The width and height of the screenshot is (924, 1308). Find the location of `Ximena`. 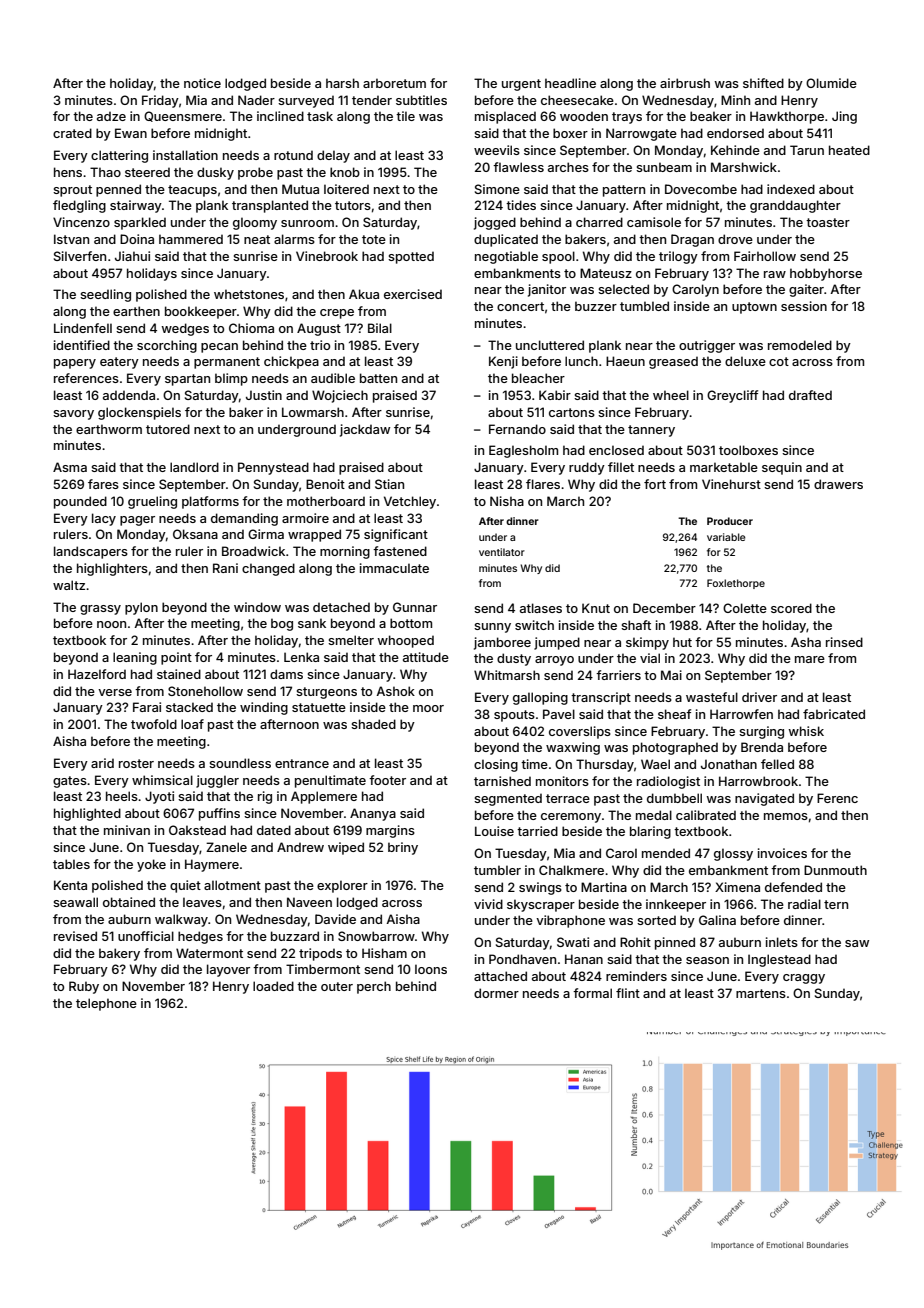

Ximena is located at coordinates (737, 887).
